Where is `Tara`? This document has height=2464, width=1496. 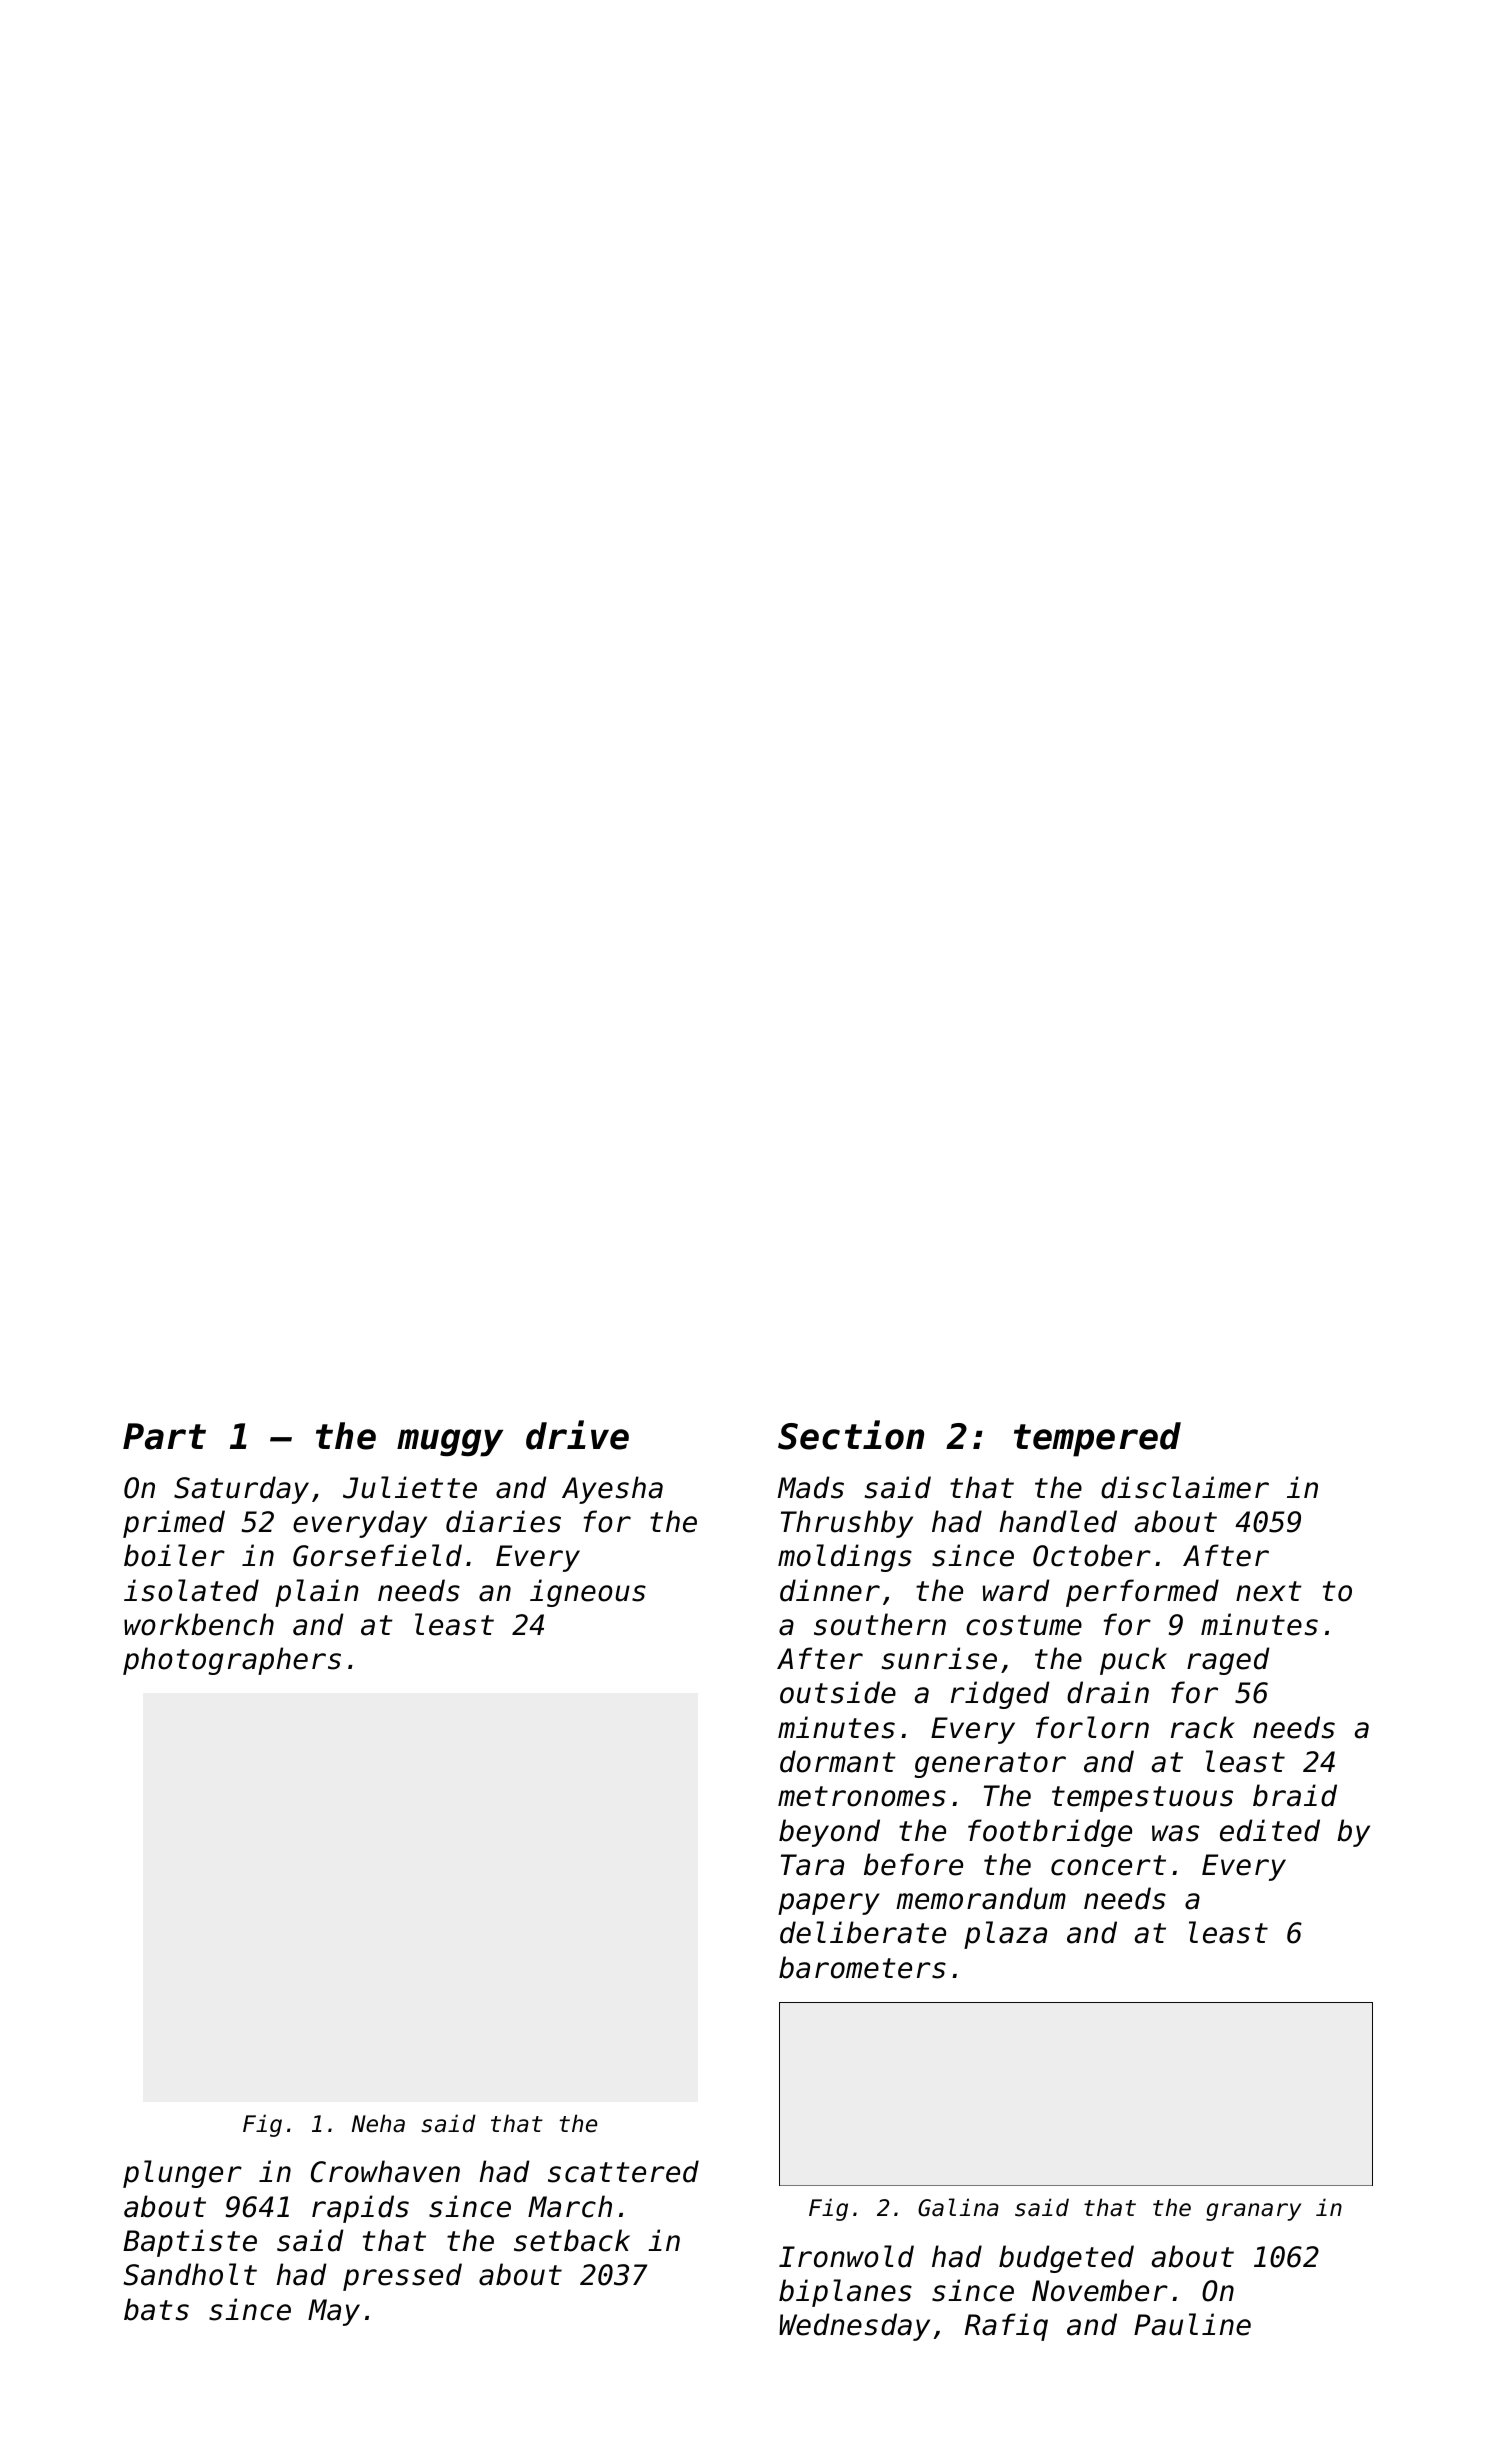
Tara is located at coordinates (812, 1865).
